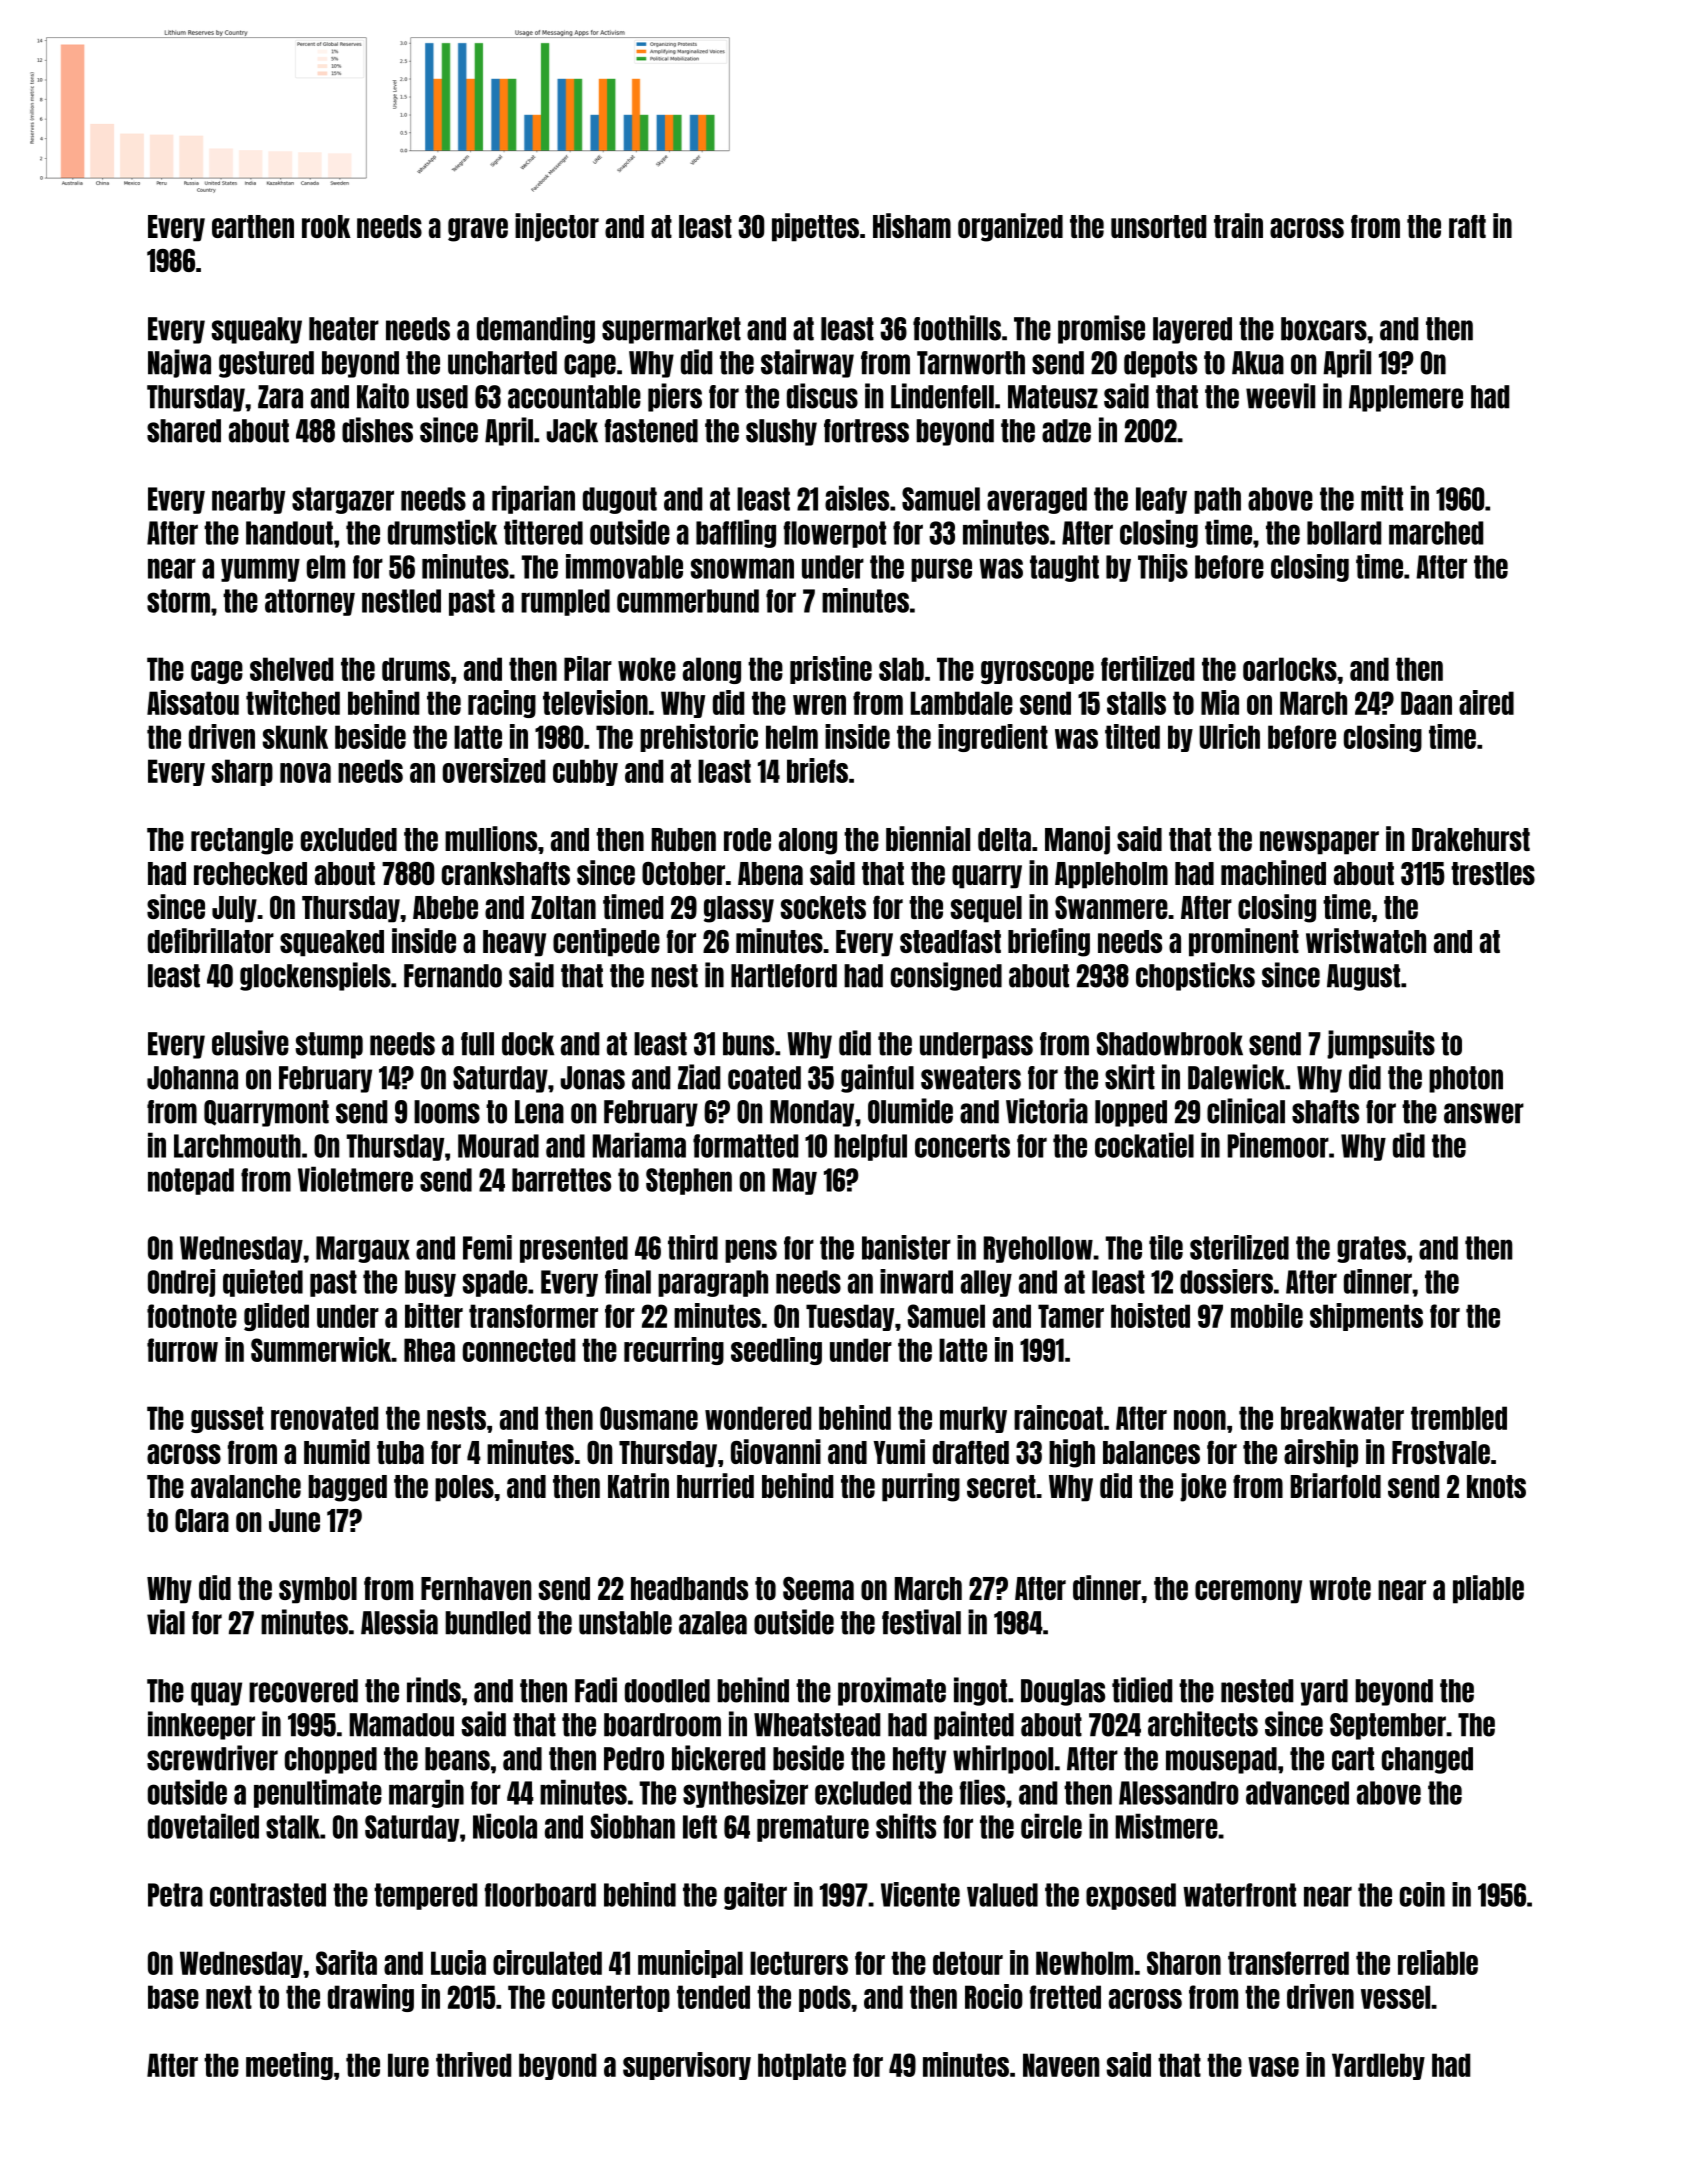  I want to click on purring, so click(921, 1487).
